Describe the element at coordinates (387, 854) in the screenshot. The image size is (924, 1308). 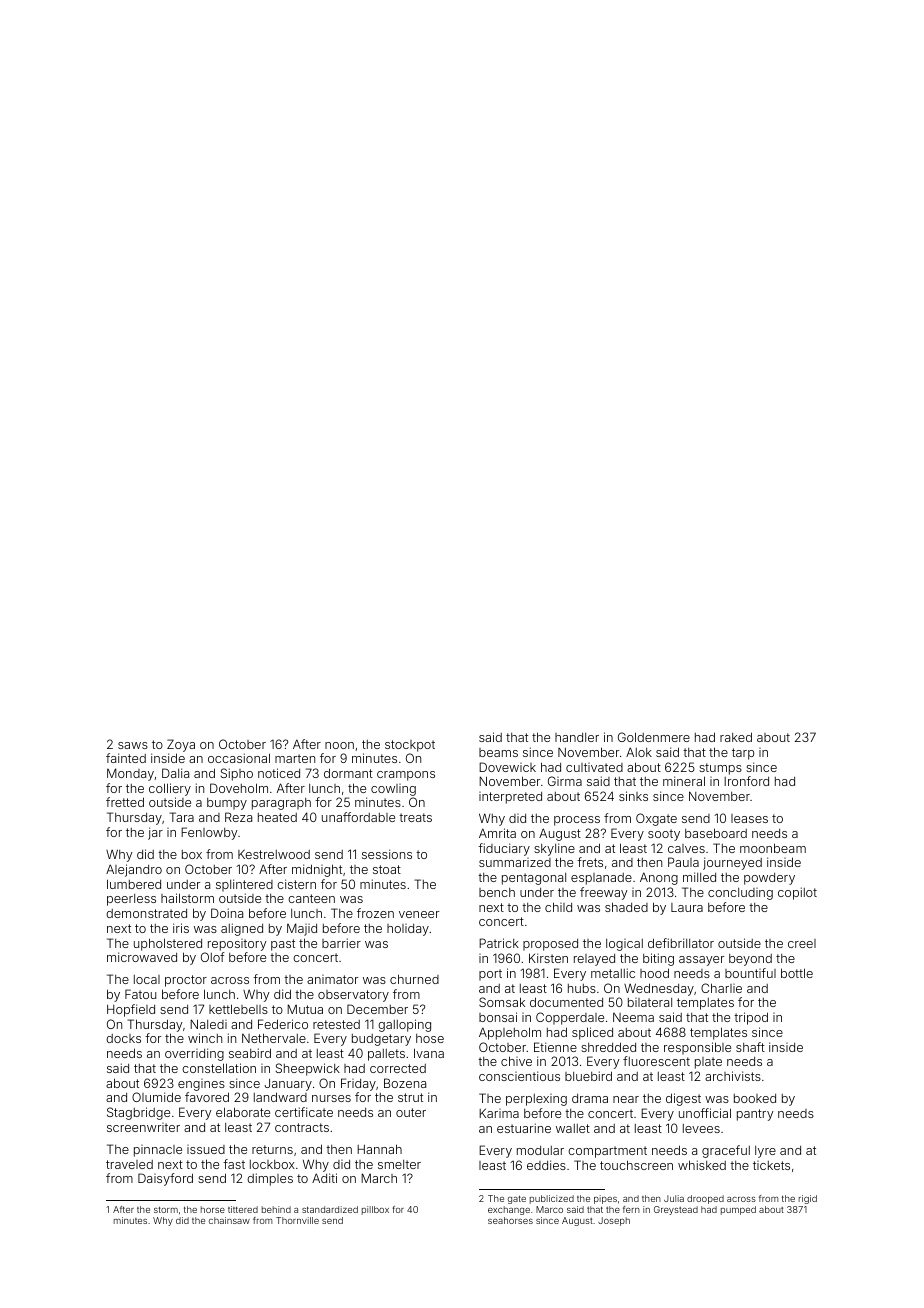
I see `sessions` at that location.
